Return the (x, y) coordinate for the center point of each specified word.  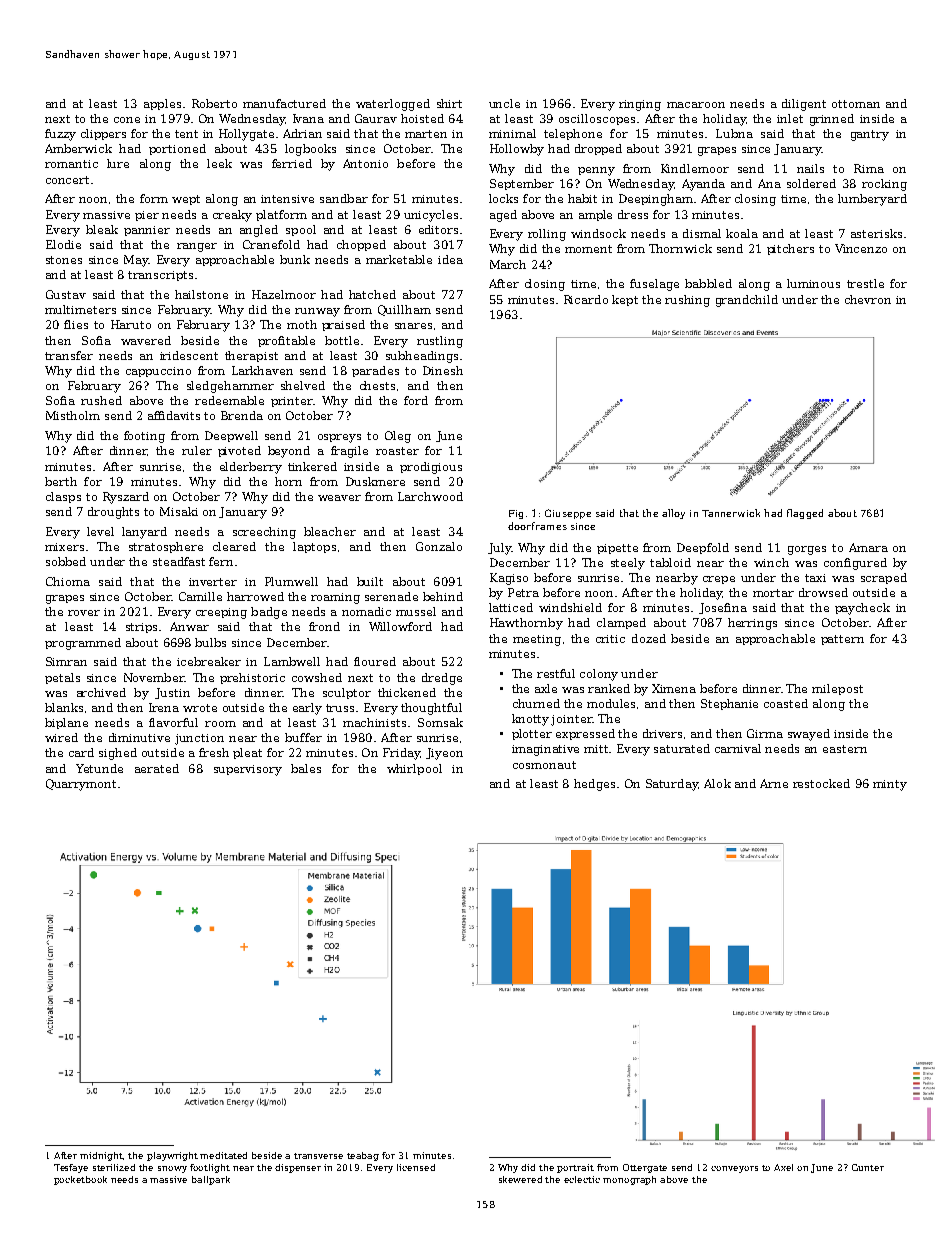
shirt (449, 103)
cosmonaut (544, 765)
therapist (251, 356)
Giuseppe (568, 514)
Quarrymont (81, 785)
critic (610, 639)
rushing (687, 301)
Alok (717, 783)
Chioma (68, 581)
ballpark (211, 1180)
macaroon (696, 105)
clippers (103, 134)
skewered (520, 1179)
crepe (719, 580)
